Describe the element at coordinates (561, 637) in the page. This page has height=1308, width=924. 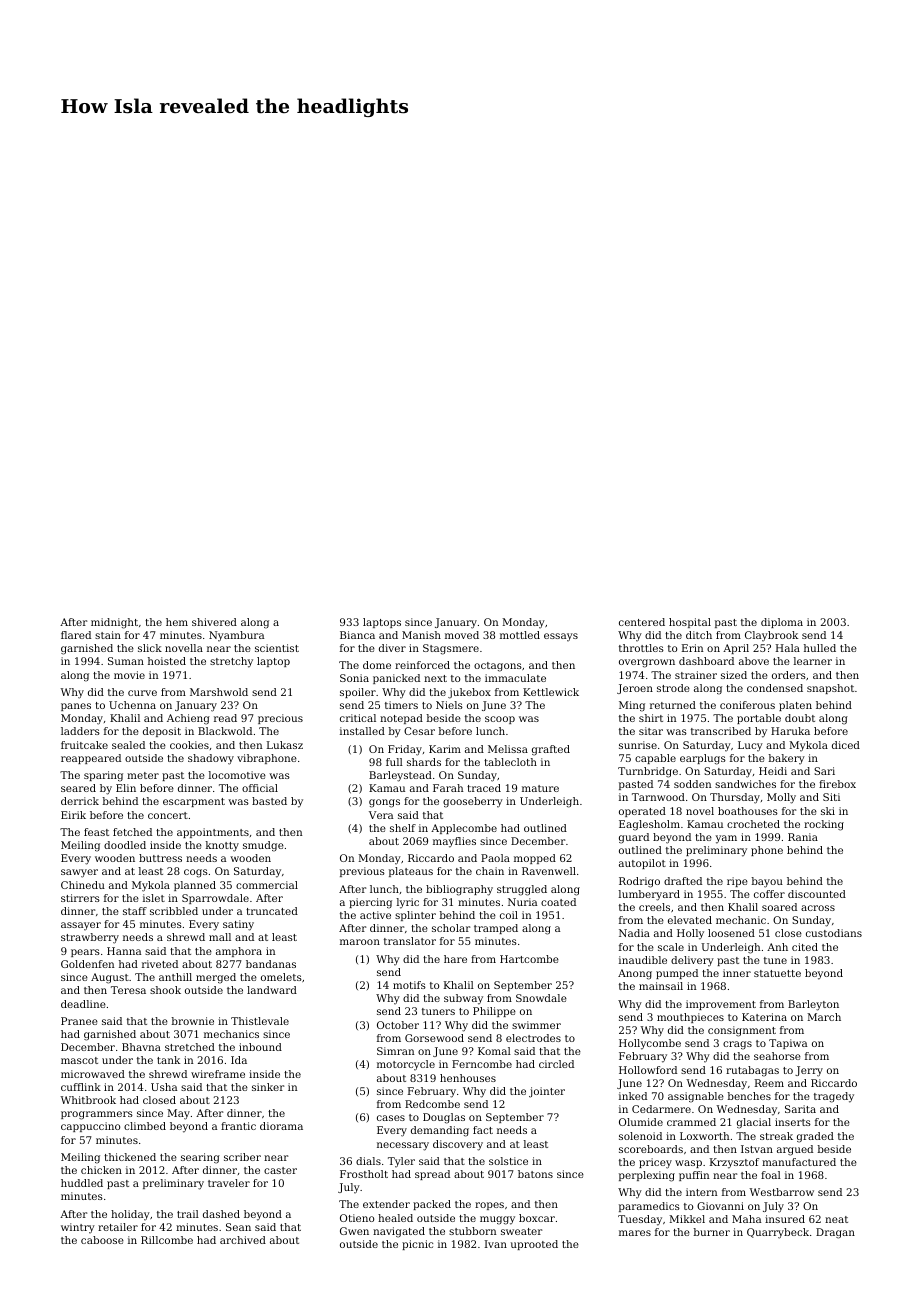
I see `essays` at that location.
